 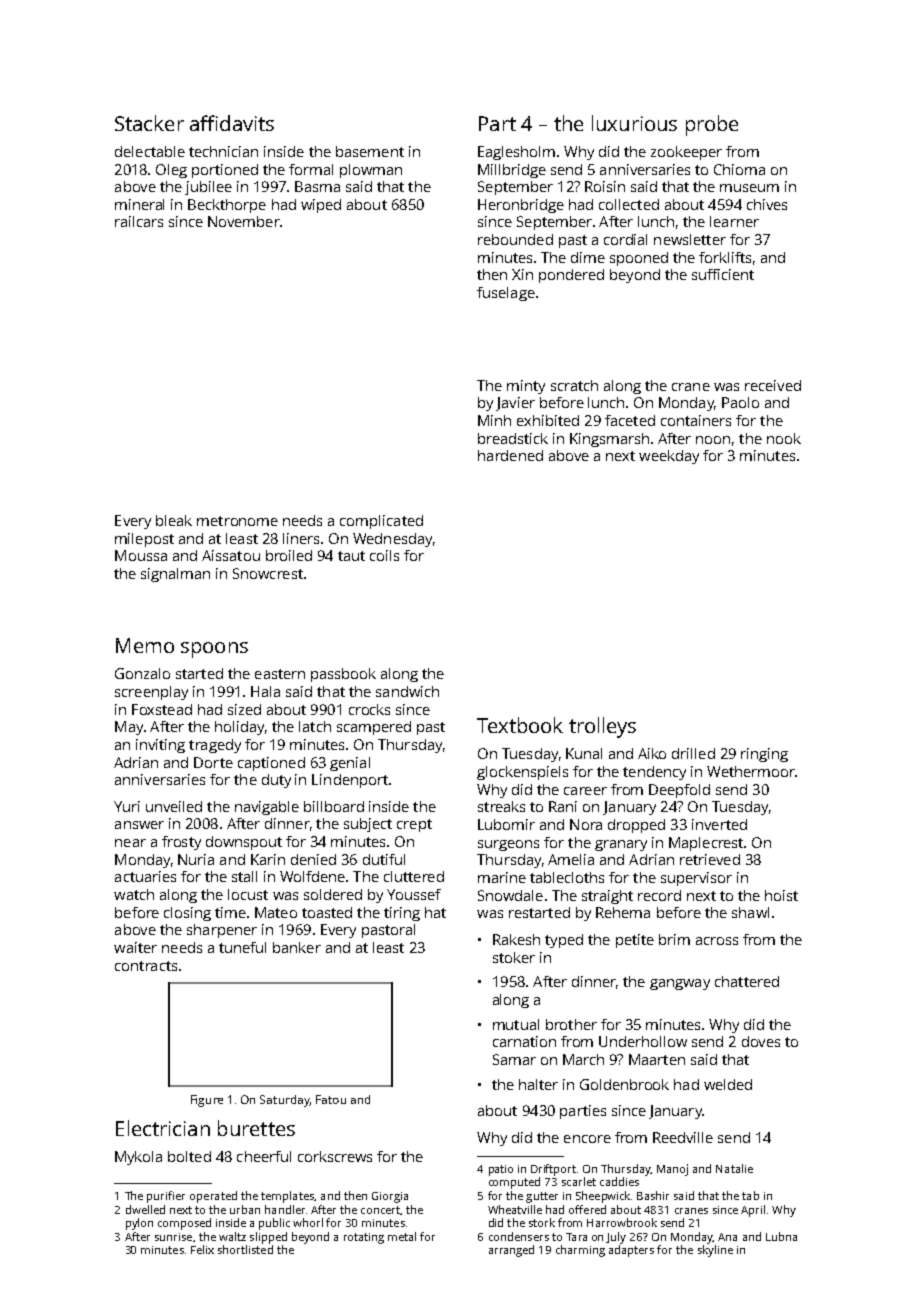 What do you see at coordinates (207, 1101) in the document?
I see `Figure` at bounding box center [207, 1101].
